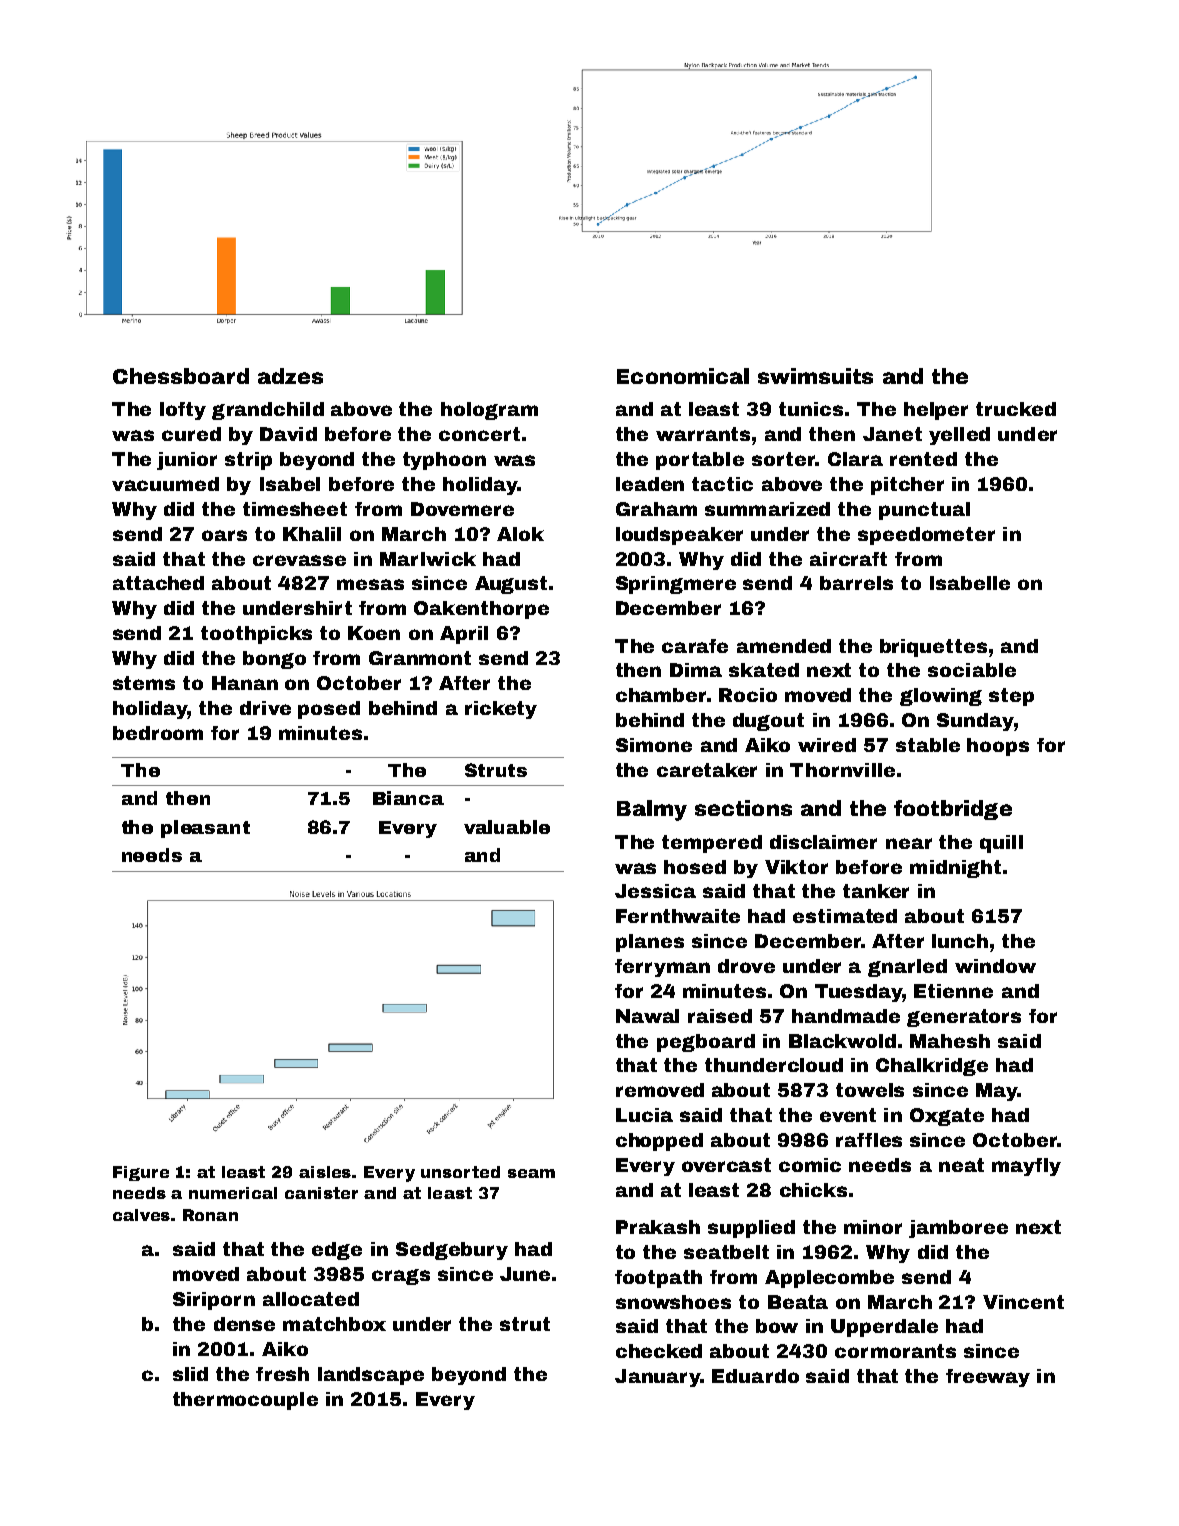  Describe the element at coordinates (829, 1279) in the page. I see `Applecombe` at that location.
